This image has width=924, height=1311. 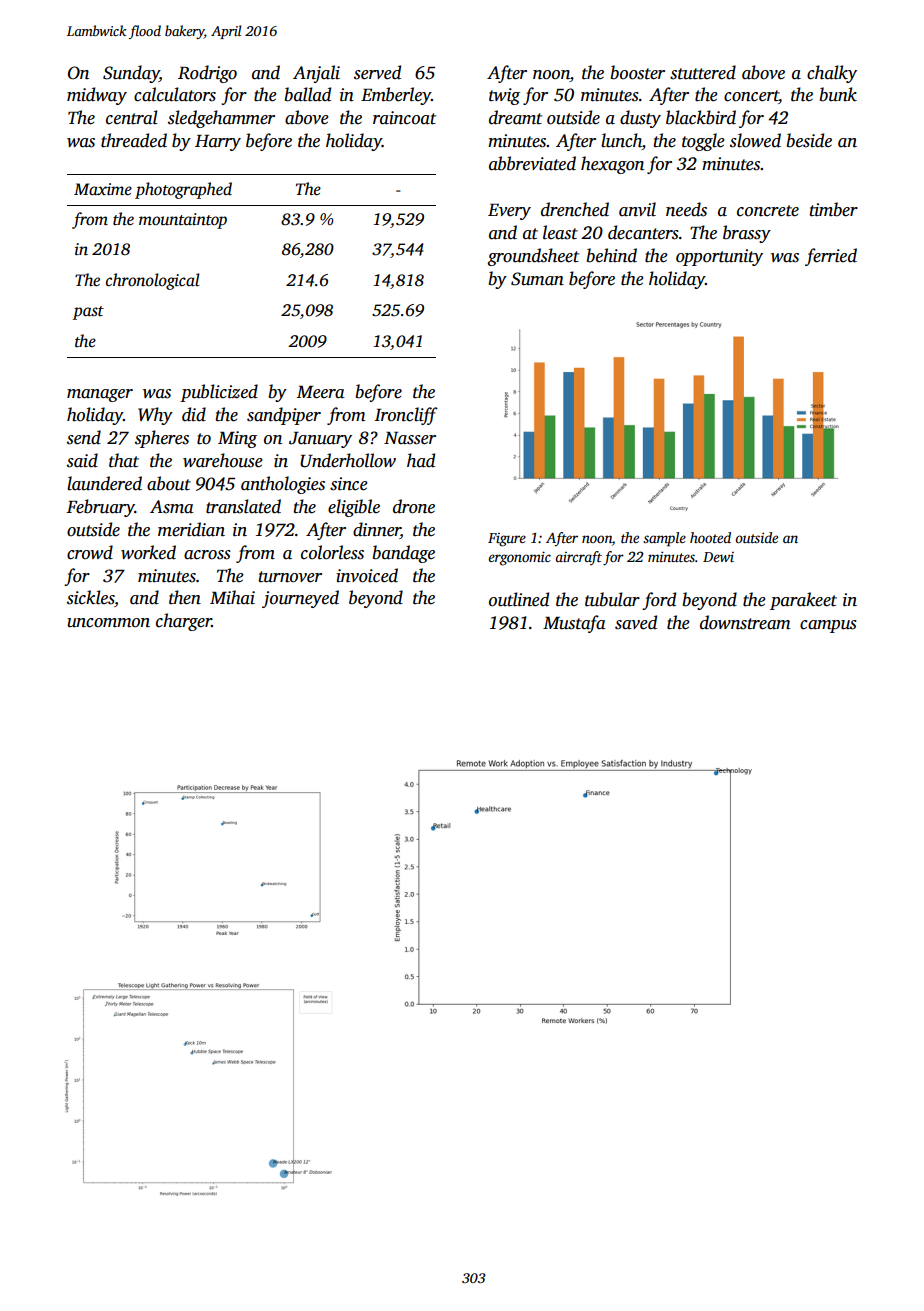 I want to click on dusty, so click(x=640, y=119).
